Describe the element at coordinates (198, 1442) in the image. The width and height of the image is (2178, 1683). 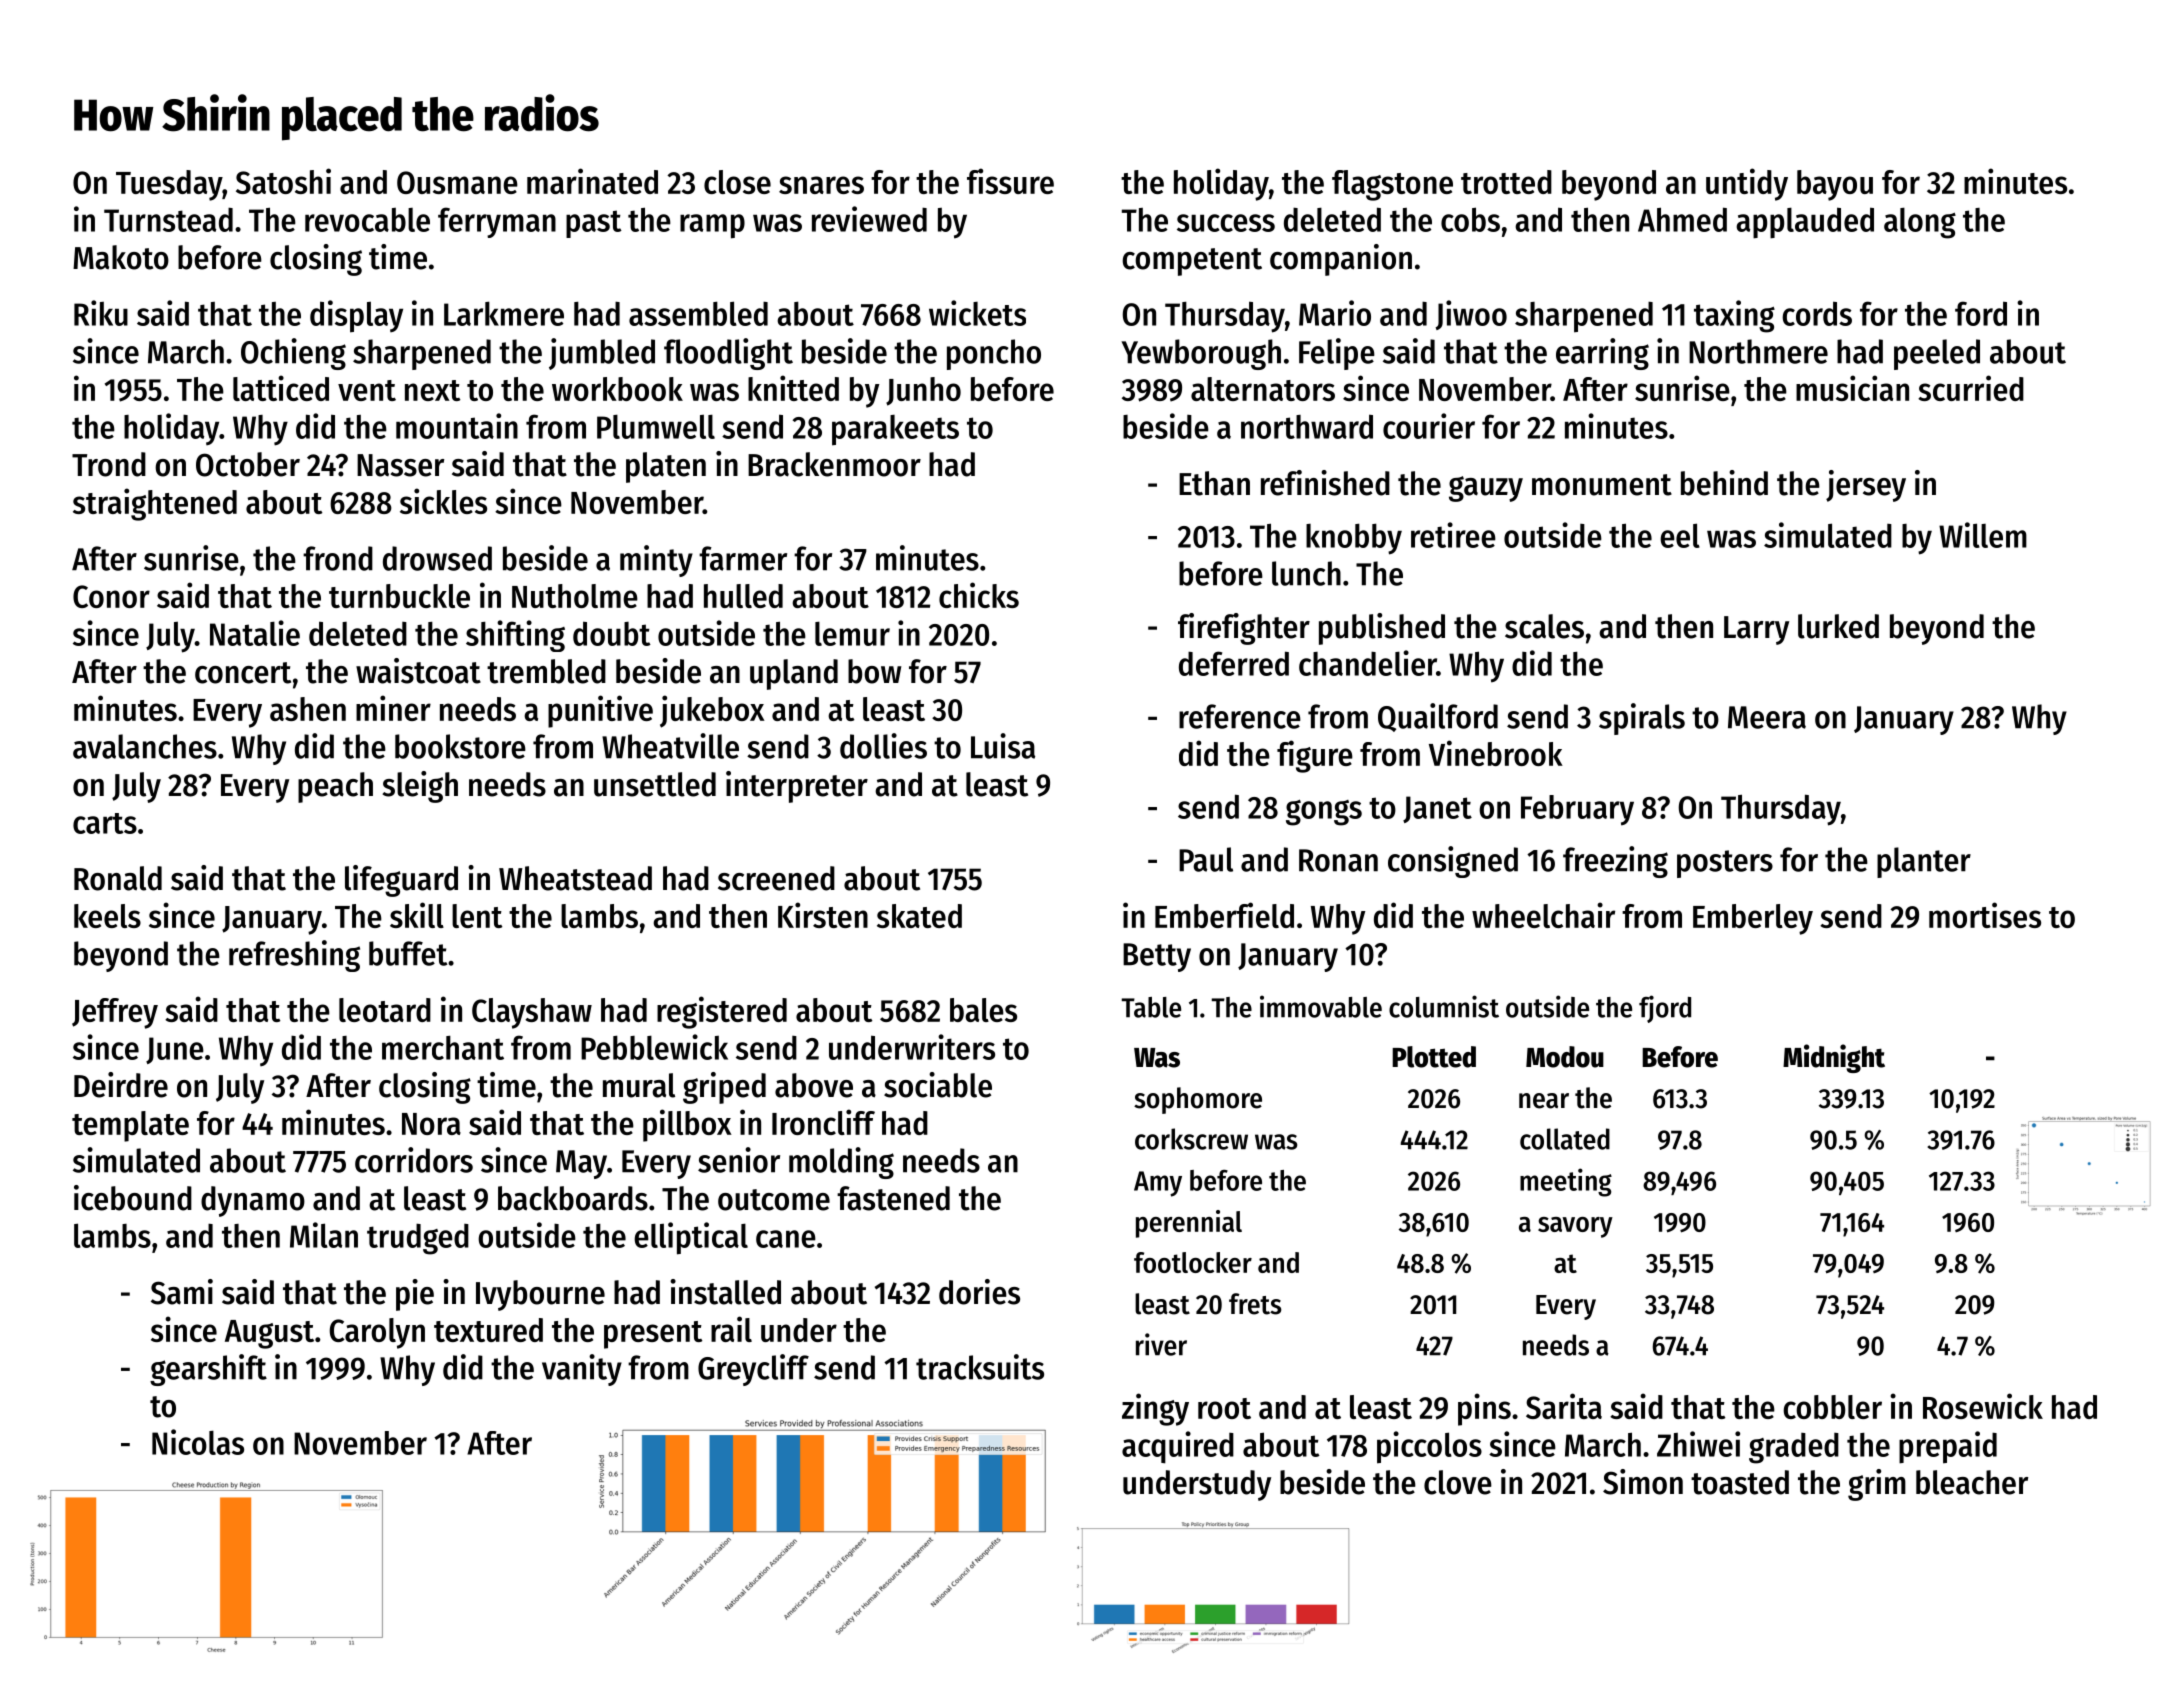
I see `Nicolas` at that location.
